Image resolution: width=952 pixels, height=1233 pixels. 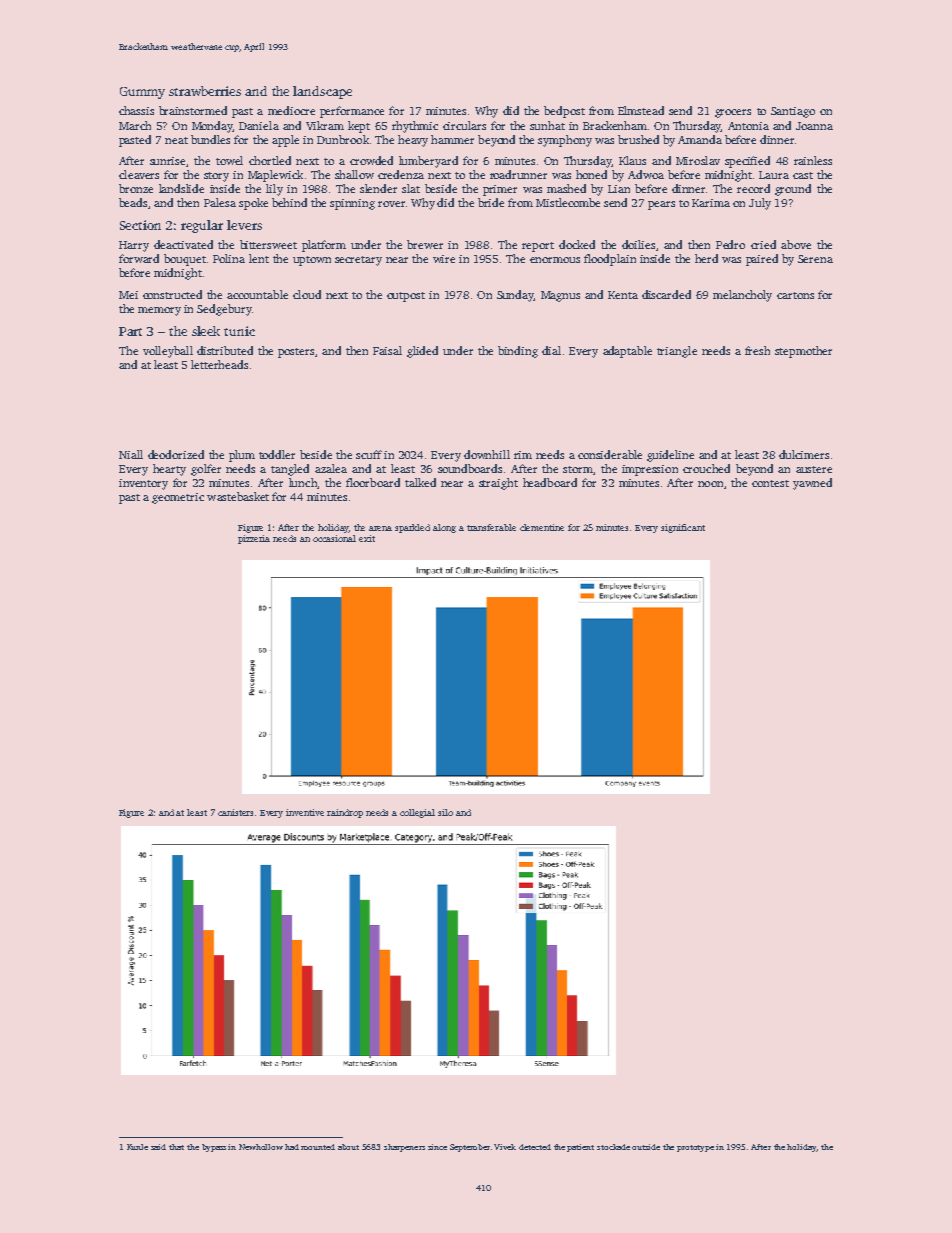 What do you see at coordinates (137, 1147) in the screenshot?
I see `Kunle` at bounding box center [137, 1147].
